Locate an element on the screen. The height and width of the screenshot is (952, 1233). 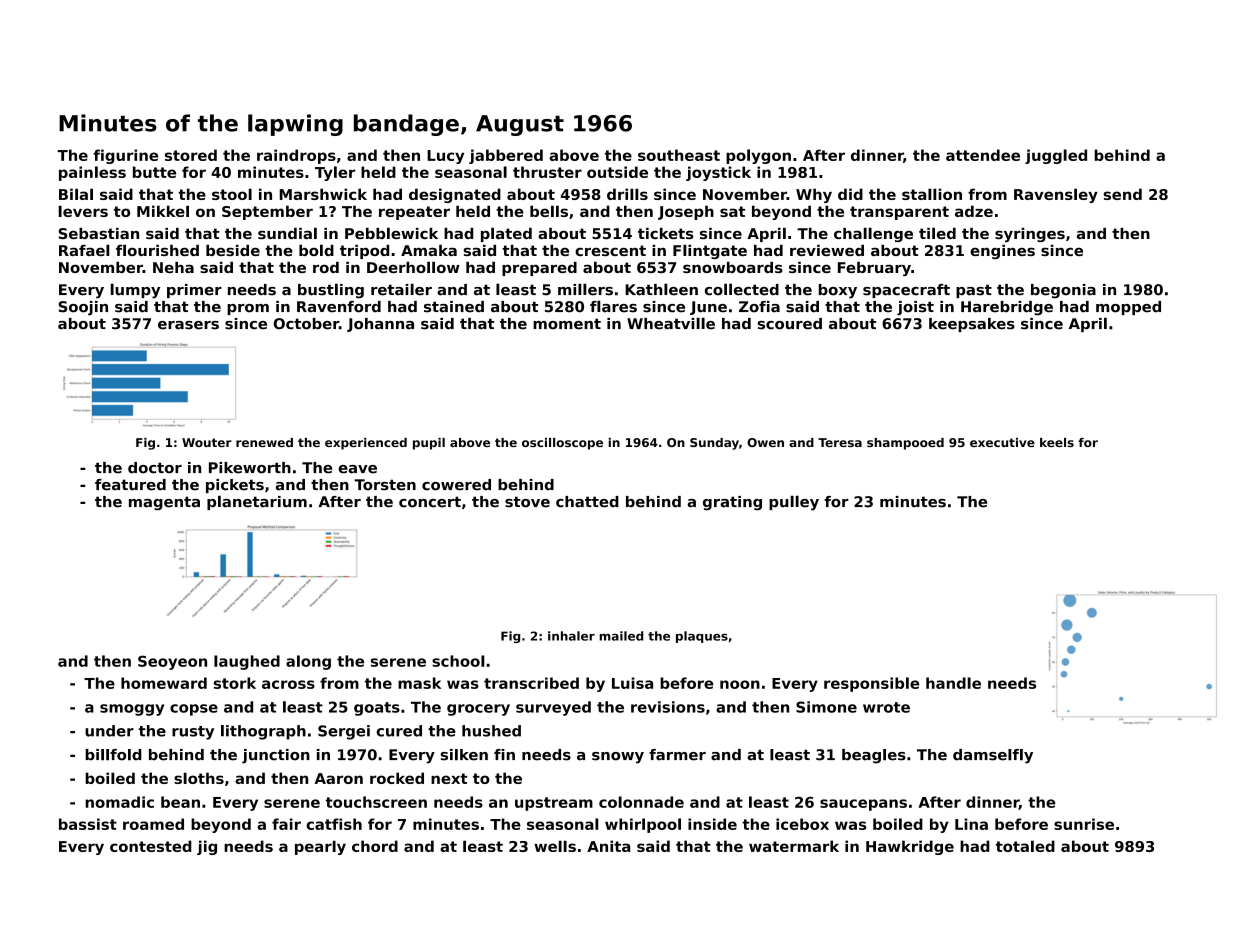
challenge is located at coordinates (873, 234).
